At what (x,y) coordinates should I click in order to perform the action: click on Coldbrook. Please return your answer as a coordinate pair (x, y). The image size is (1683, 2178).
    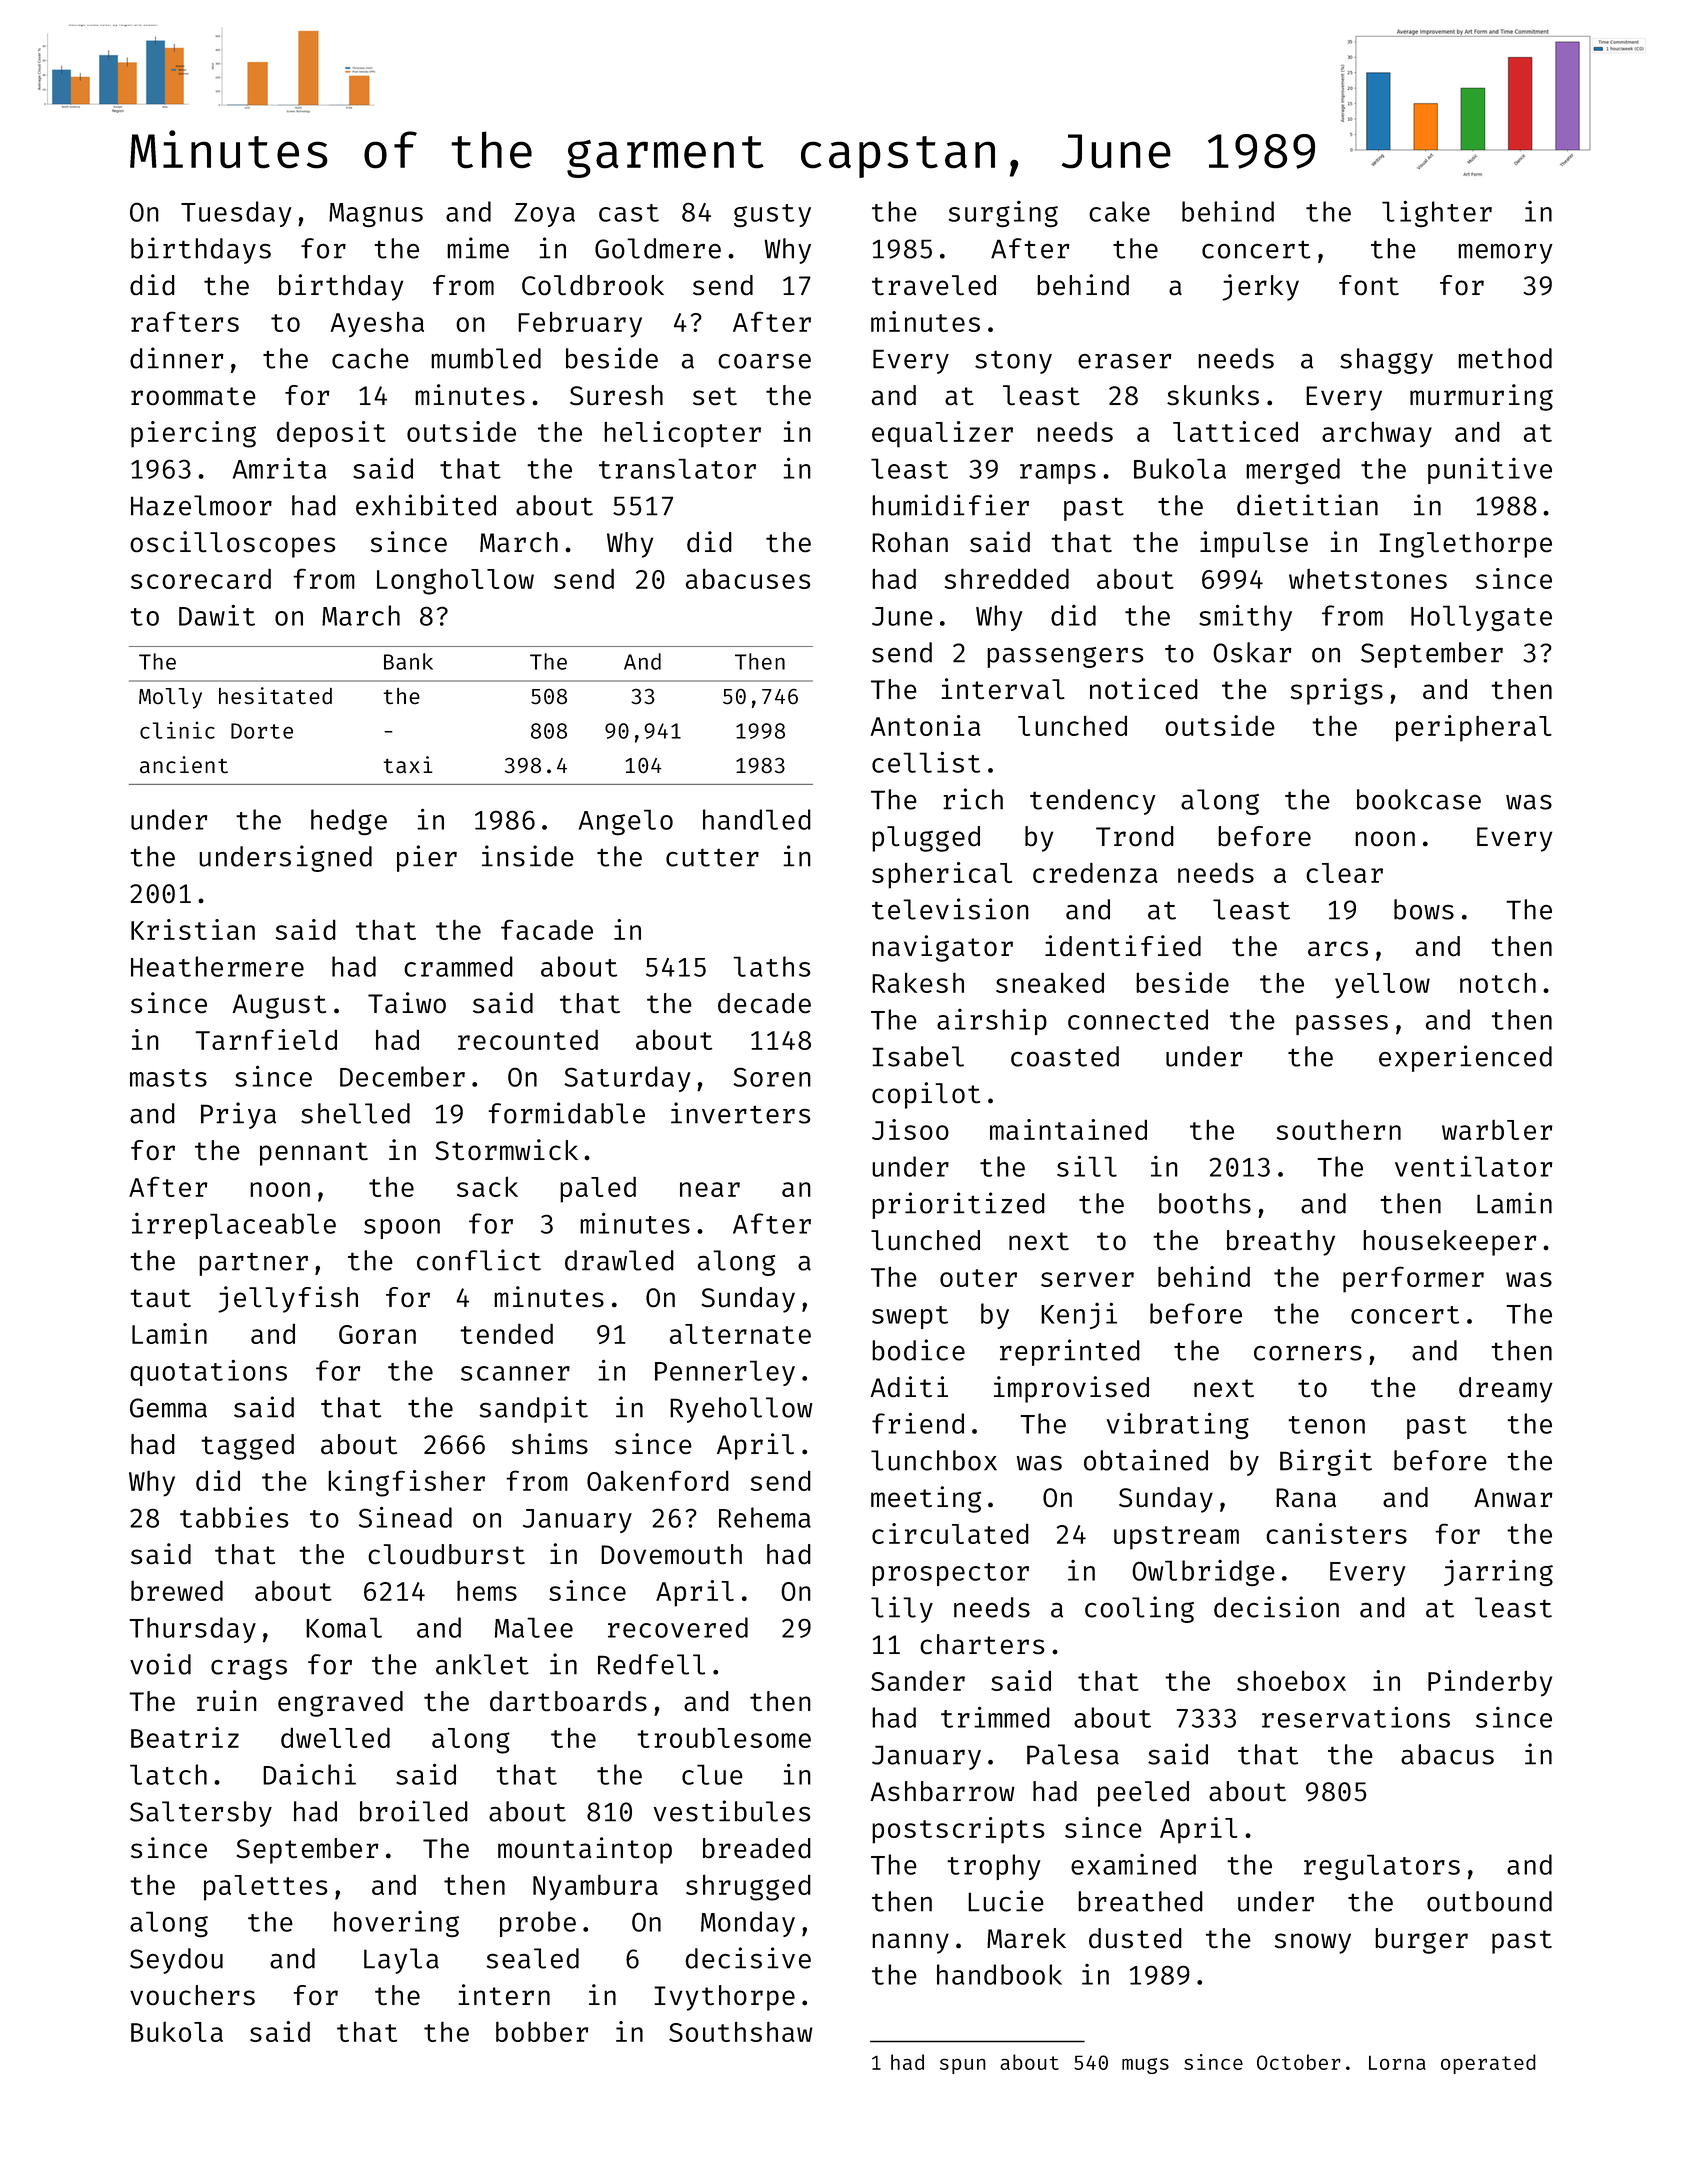
    Looking at the image, I should click on (593, 285).
